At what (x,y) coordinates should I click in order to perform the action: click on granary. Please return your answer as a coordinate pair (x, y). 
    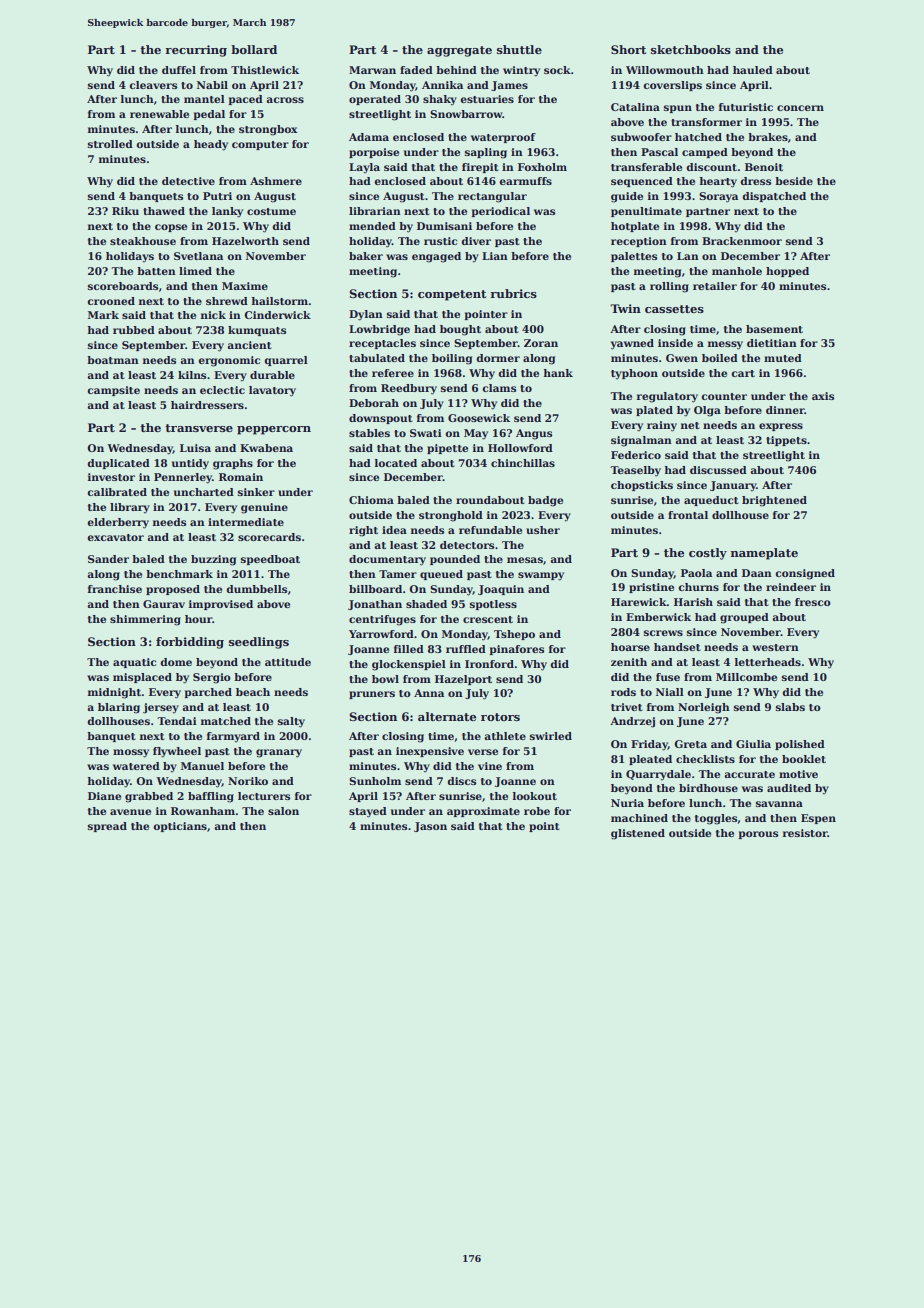
    Looking at the image, I should click on (279, 753).
